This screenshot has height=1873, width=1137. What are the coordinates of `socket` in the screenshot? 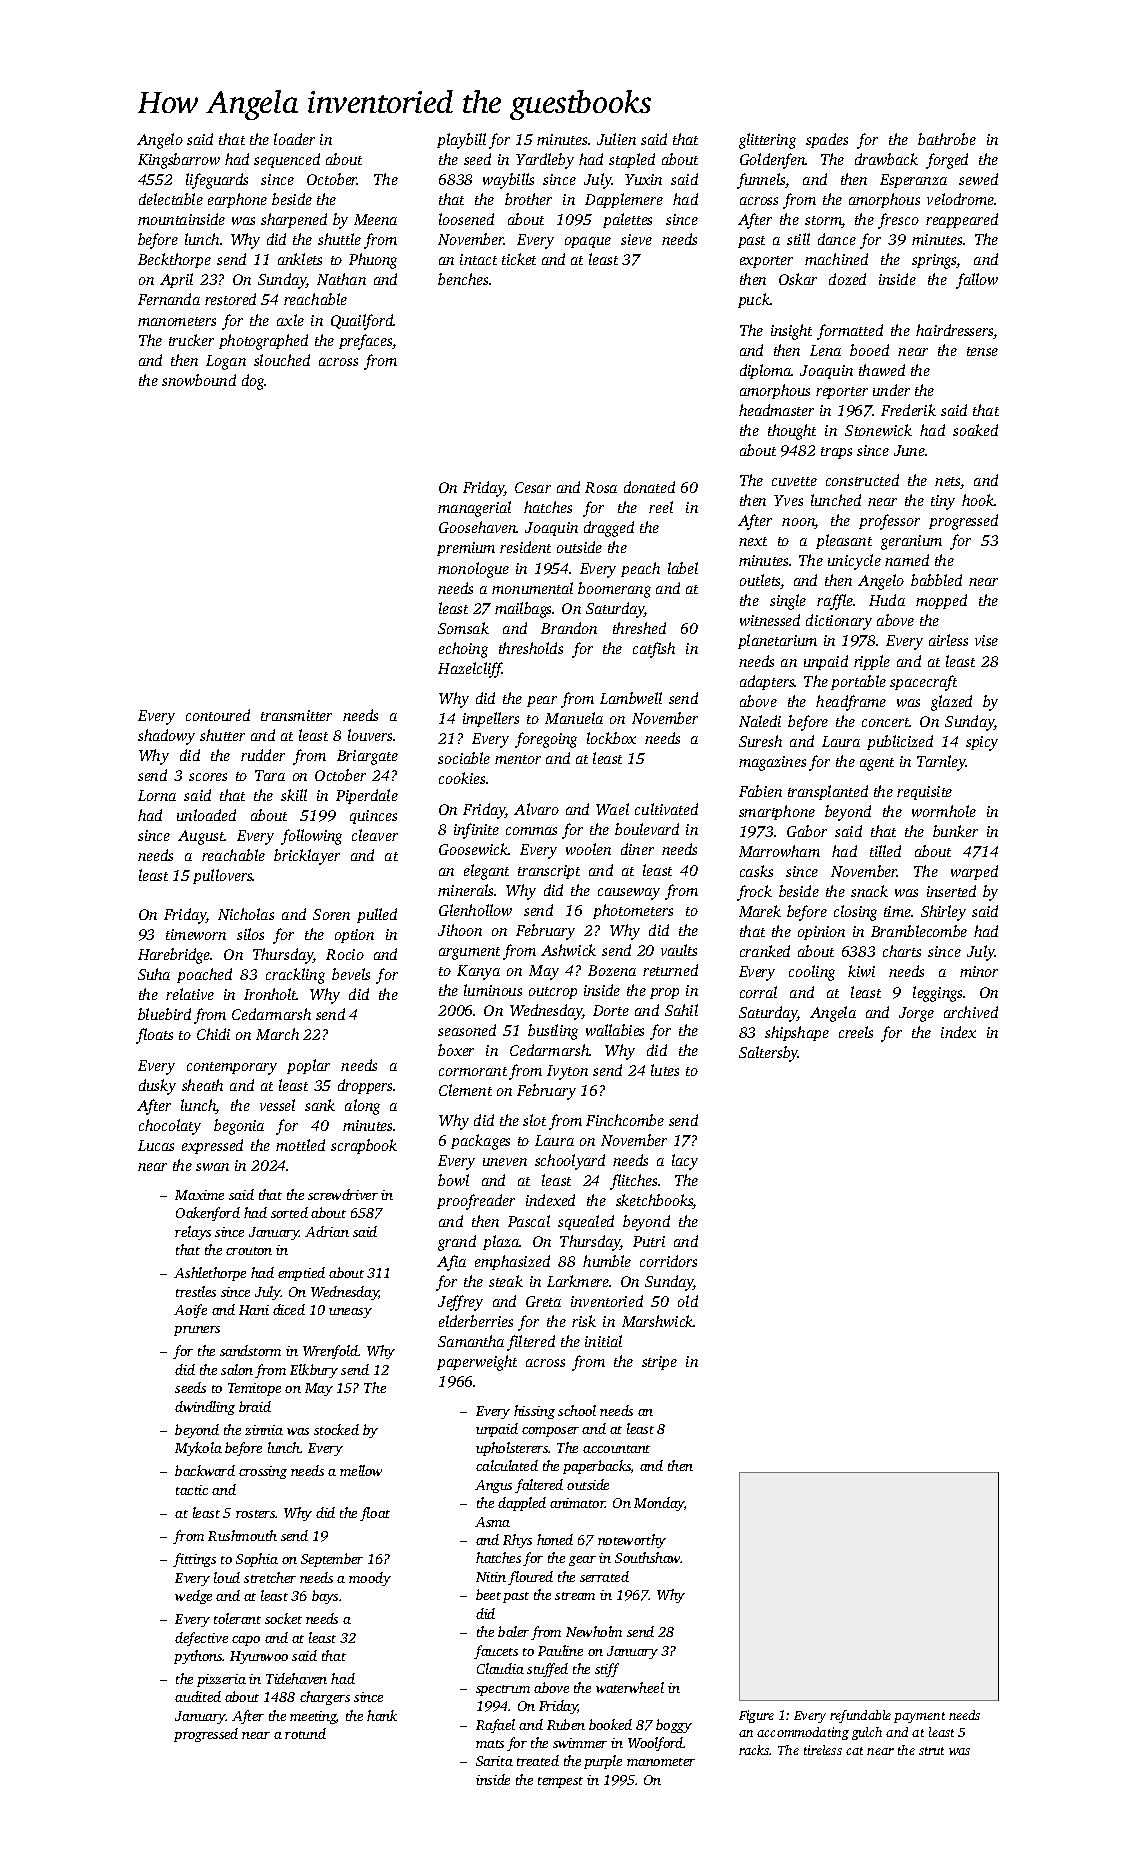 It's located at (283, 1618).
